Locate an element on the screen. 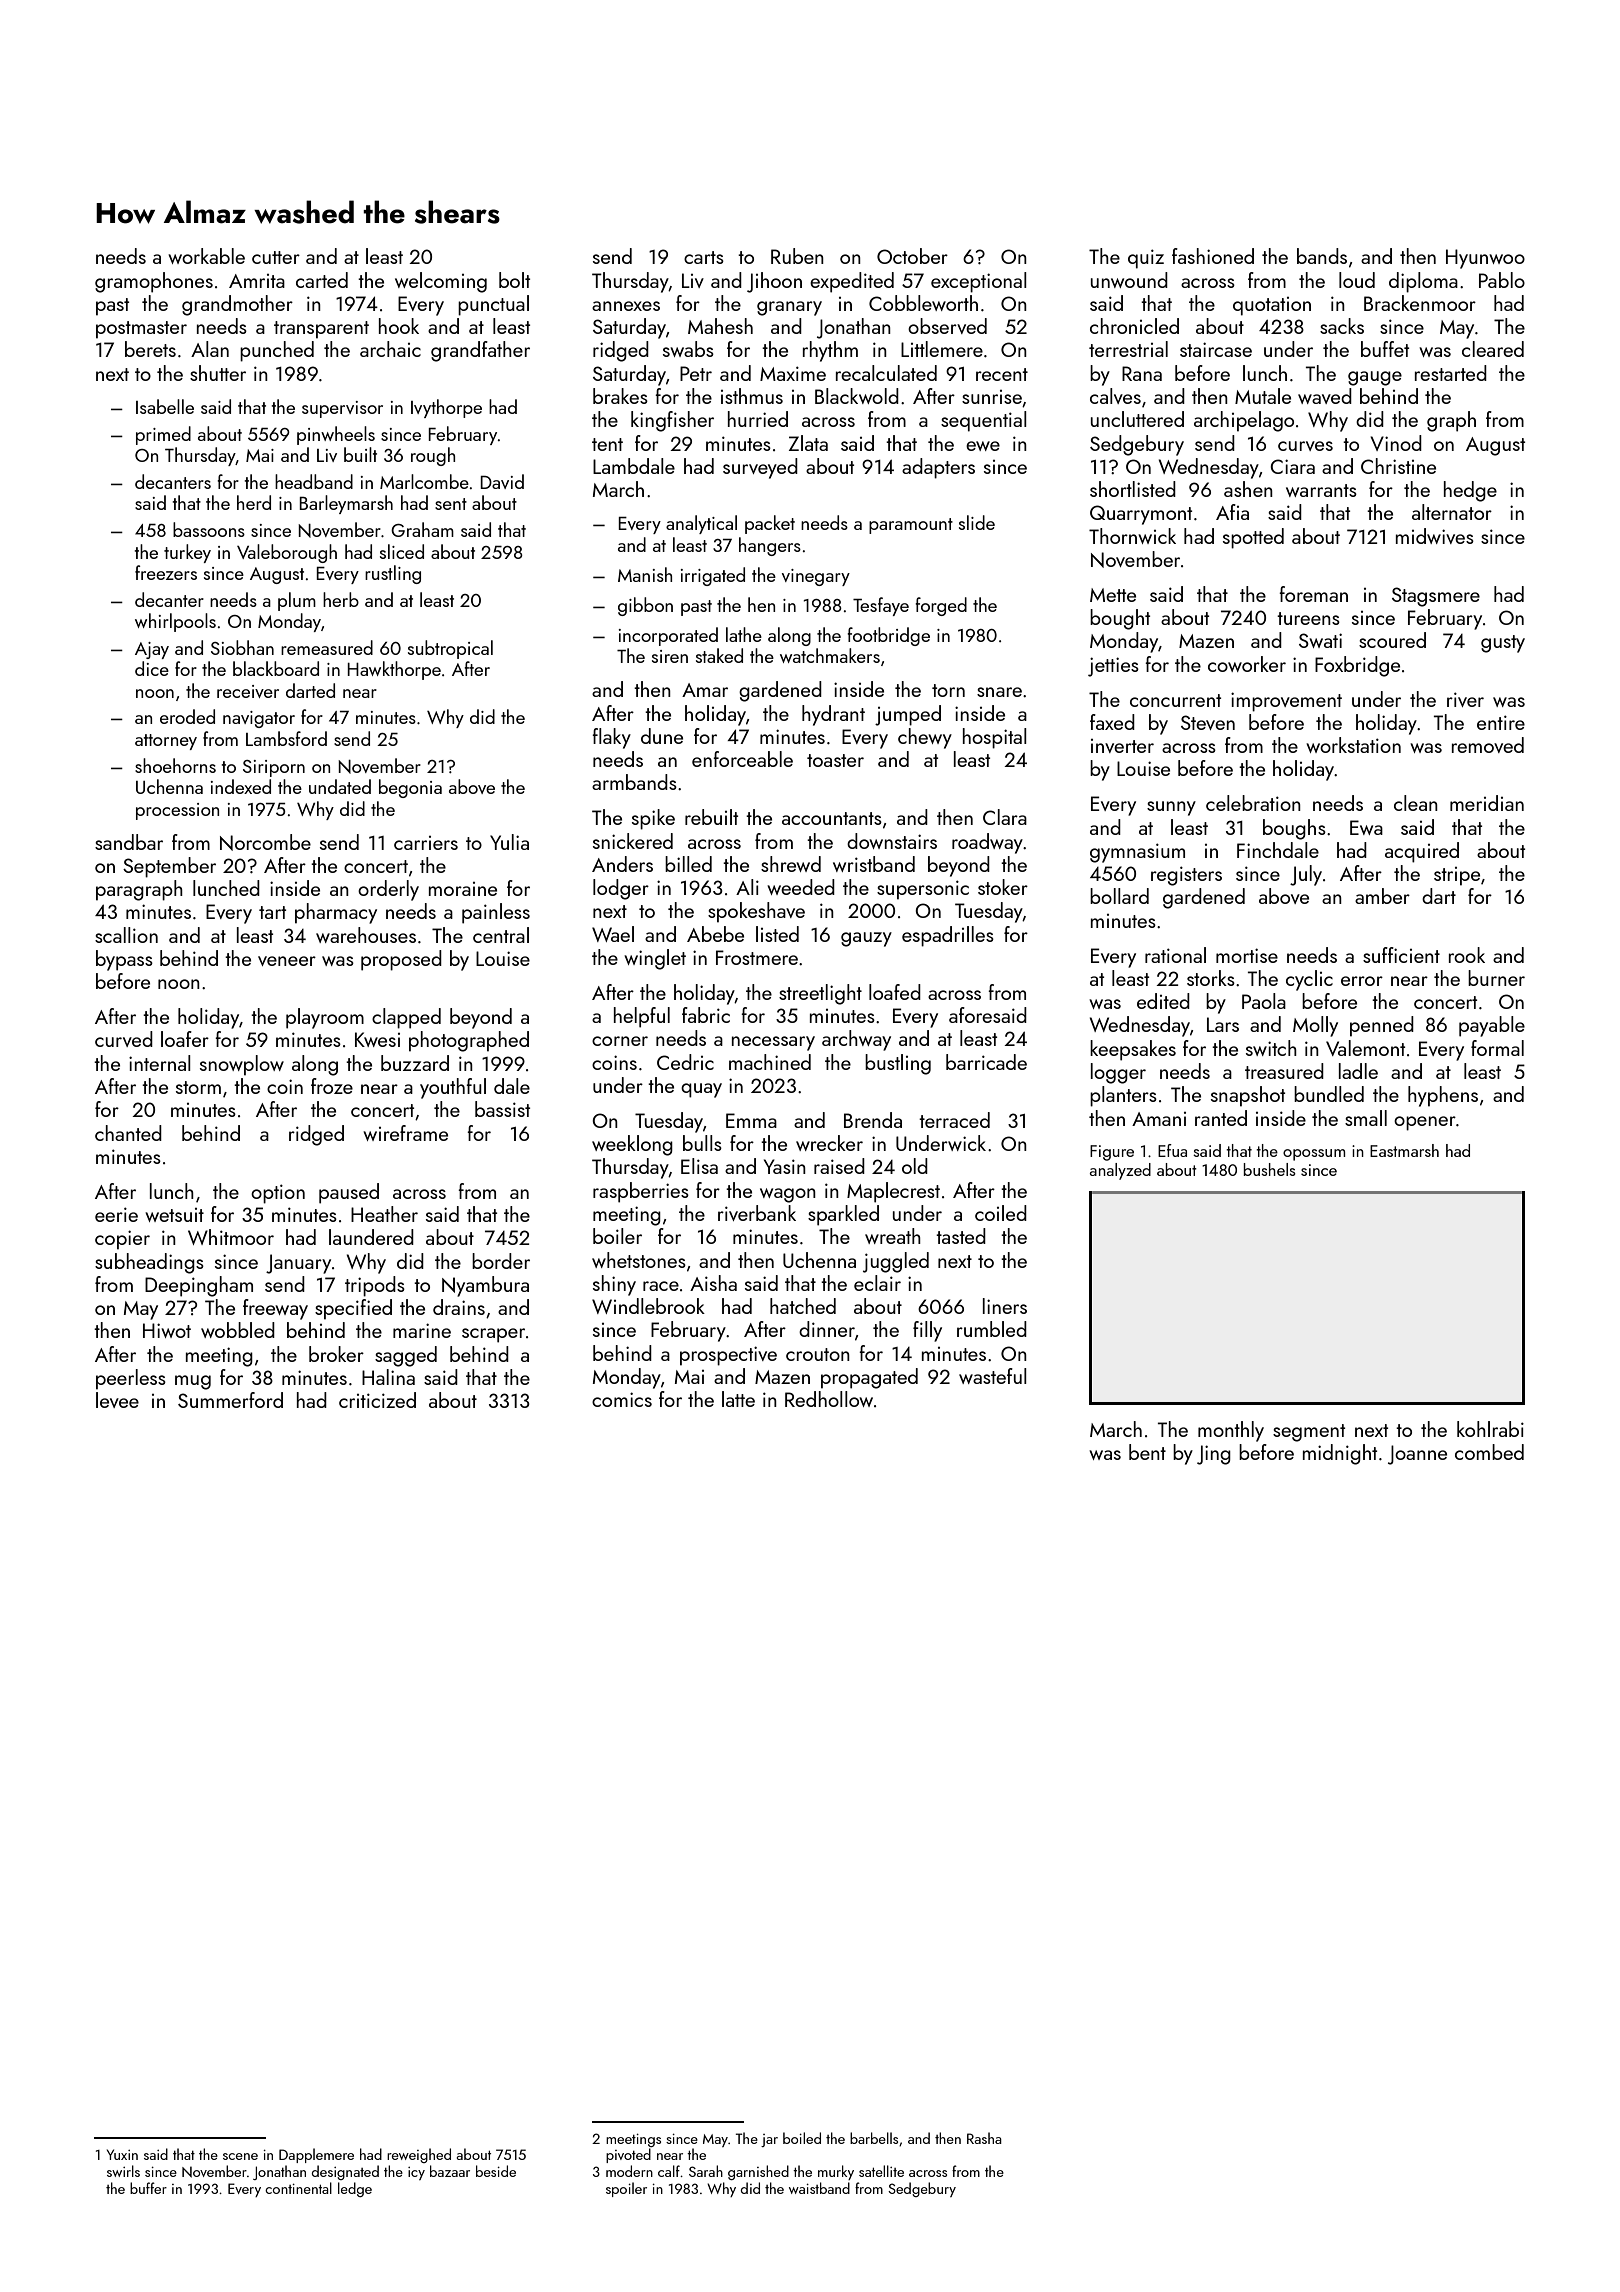 This screenshot has width=1620, height=2292. removed is located at coordinates (1488, 745).
